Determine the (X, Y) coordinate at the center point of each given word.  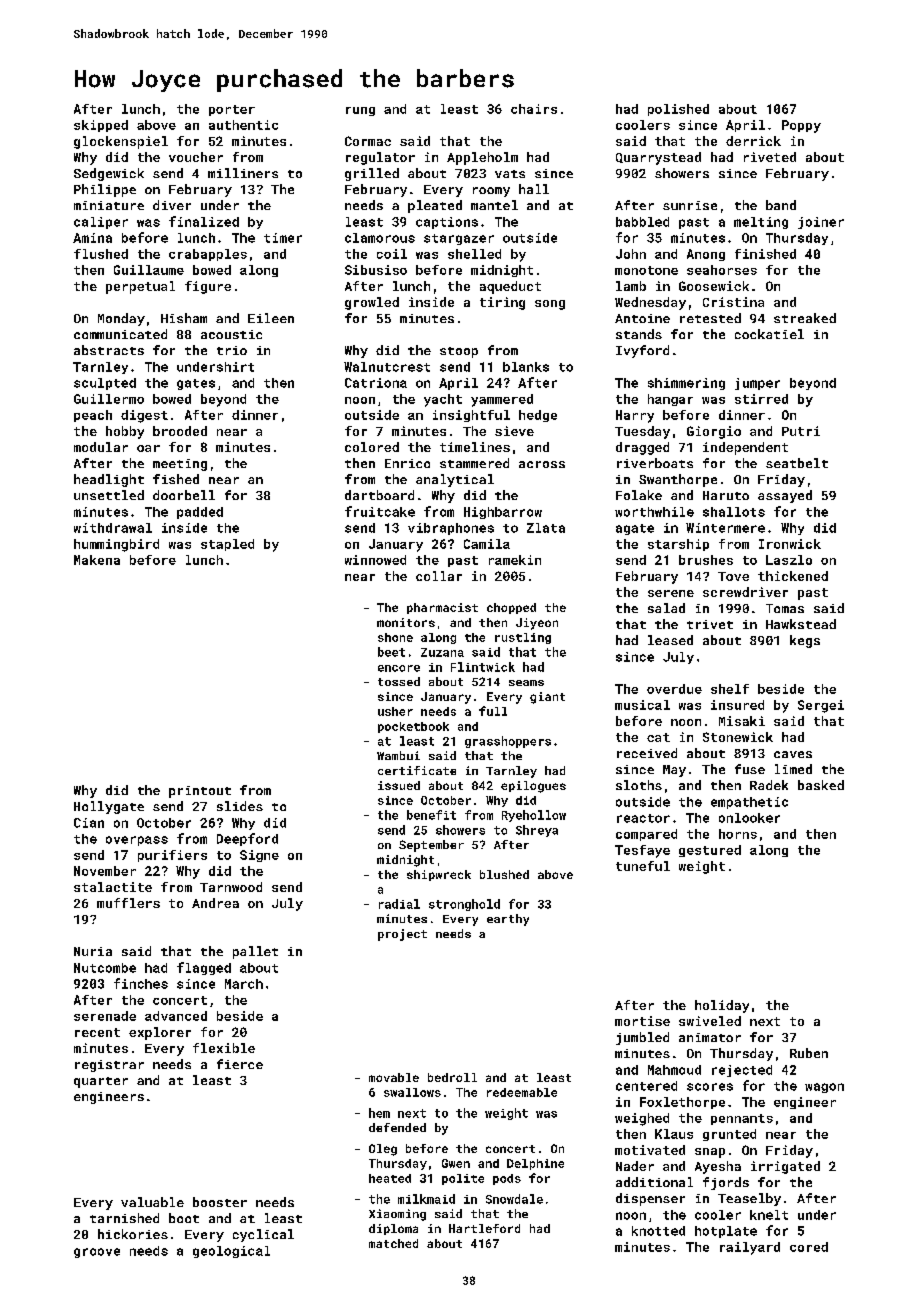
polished (678, 110)
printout (200, 792)
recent (97, 1032)
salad (666, 608)
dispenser (650, 1199)
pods (507, 1179)
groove (97, 1253)
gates (196, 384)
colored (372, 447)
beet (391, 652)
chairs (534, 109)
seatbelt (797, 463)
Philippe (105, 190)
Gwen (456, 1163)
